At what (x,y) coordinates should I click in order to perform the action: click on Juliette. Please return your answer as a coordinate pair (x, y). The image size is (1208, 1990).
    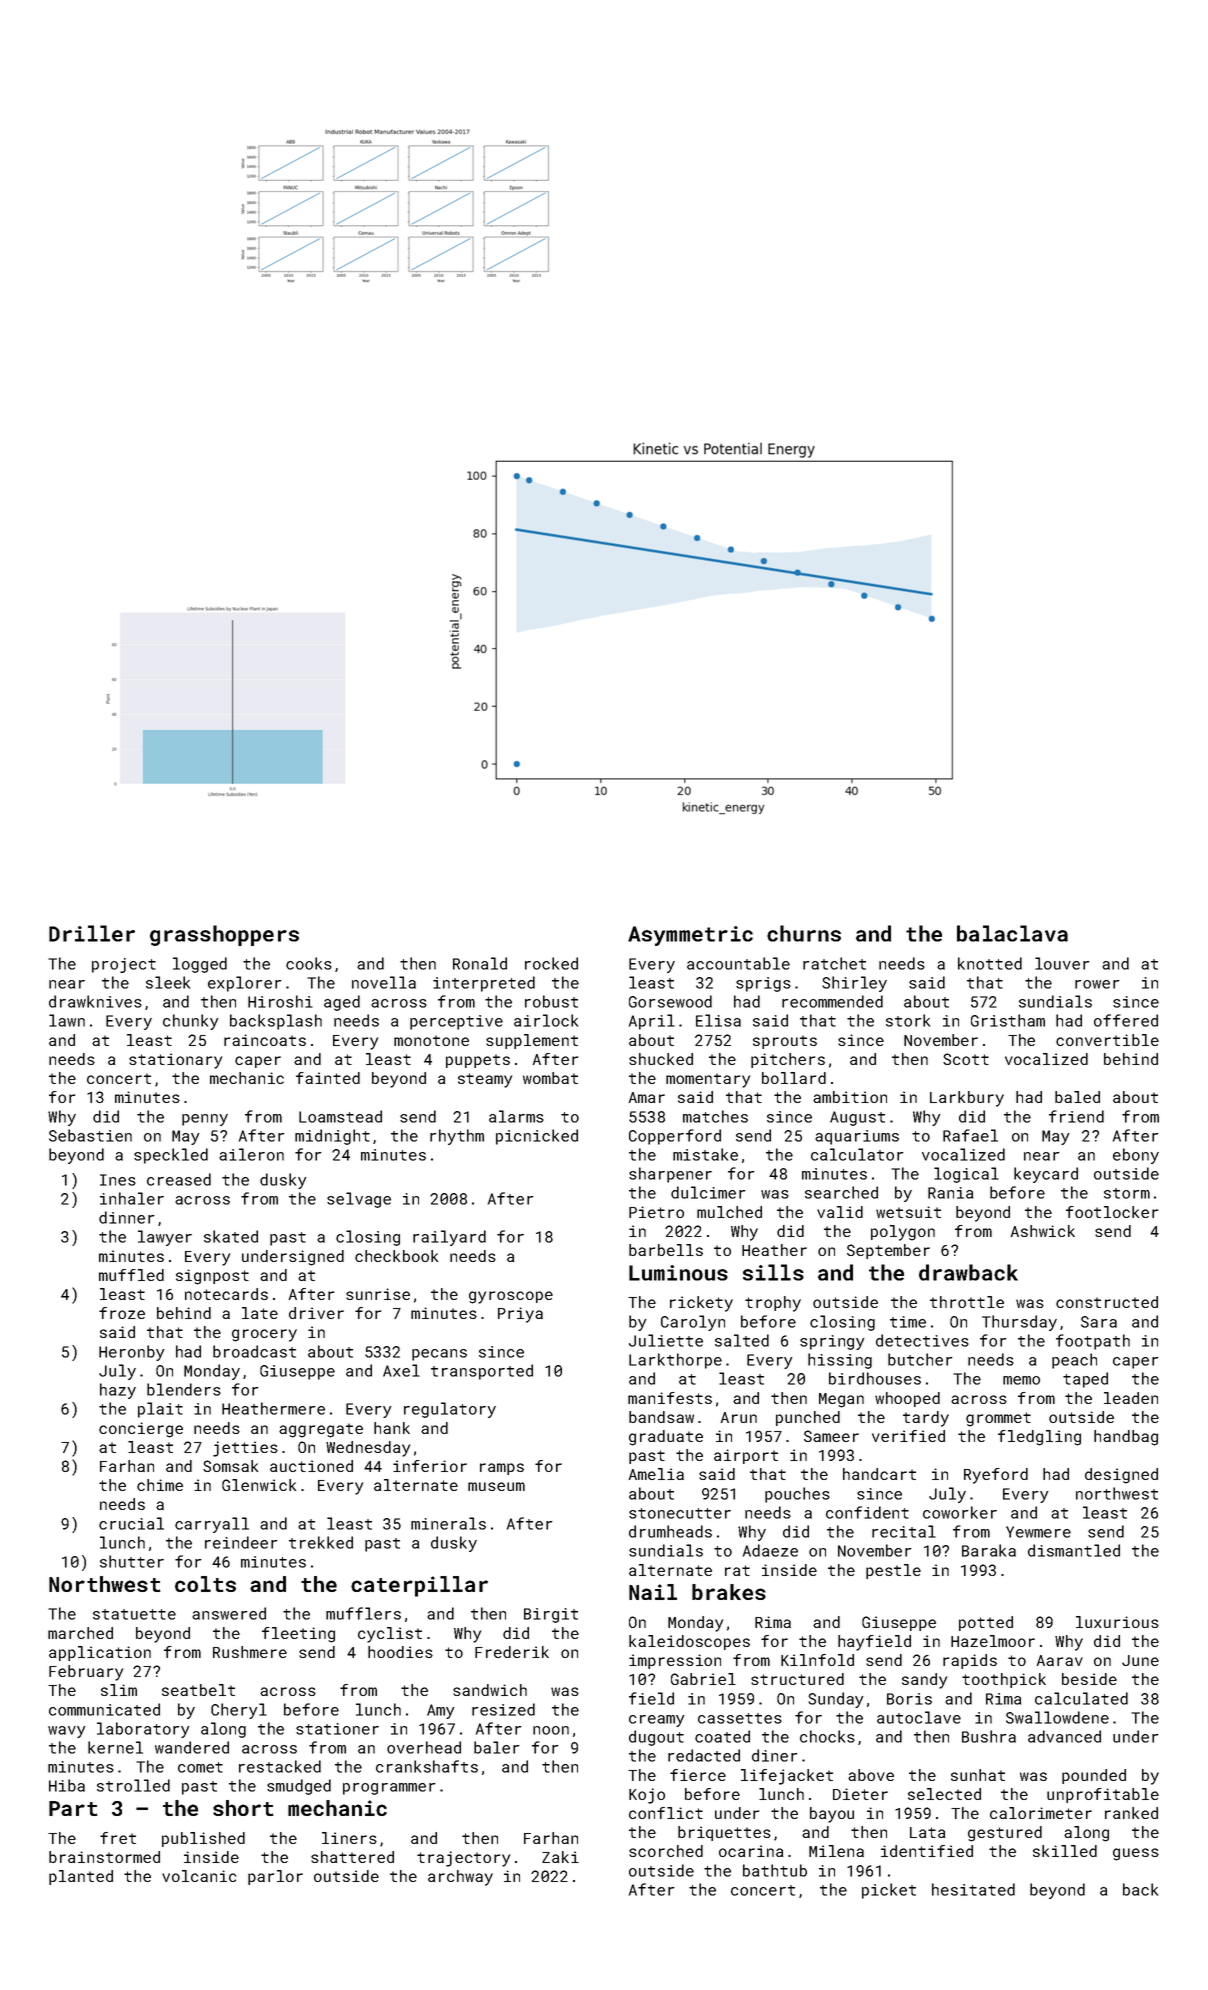
    Looking at the image, I should click on (666, 1340).
